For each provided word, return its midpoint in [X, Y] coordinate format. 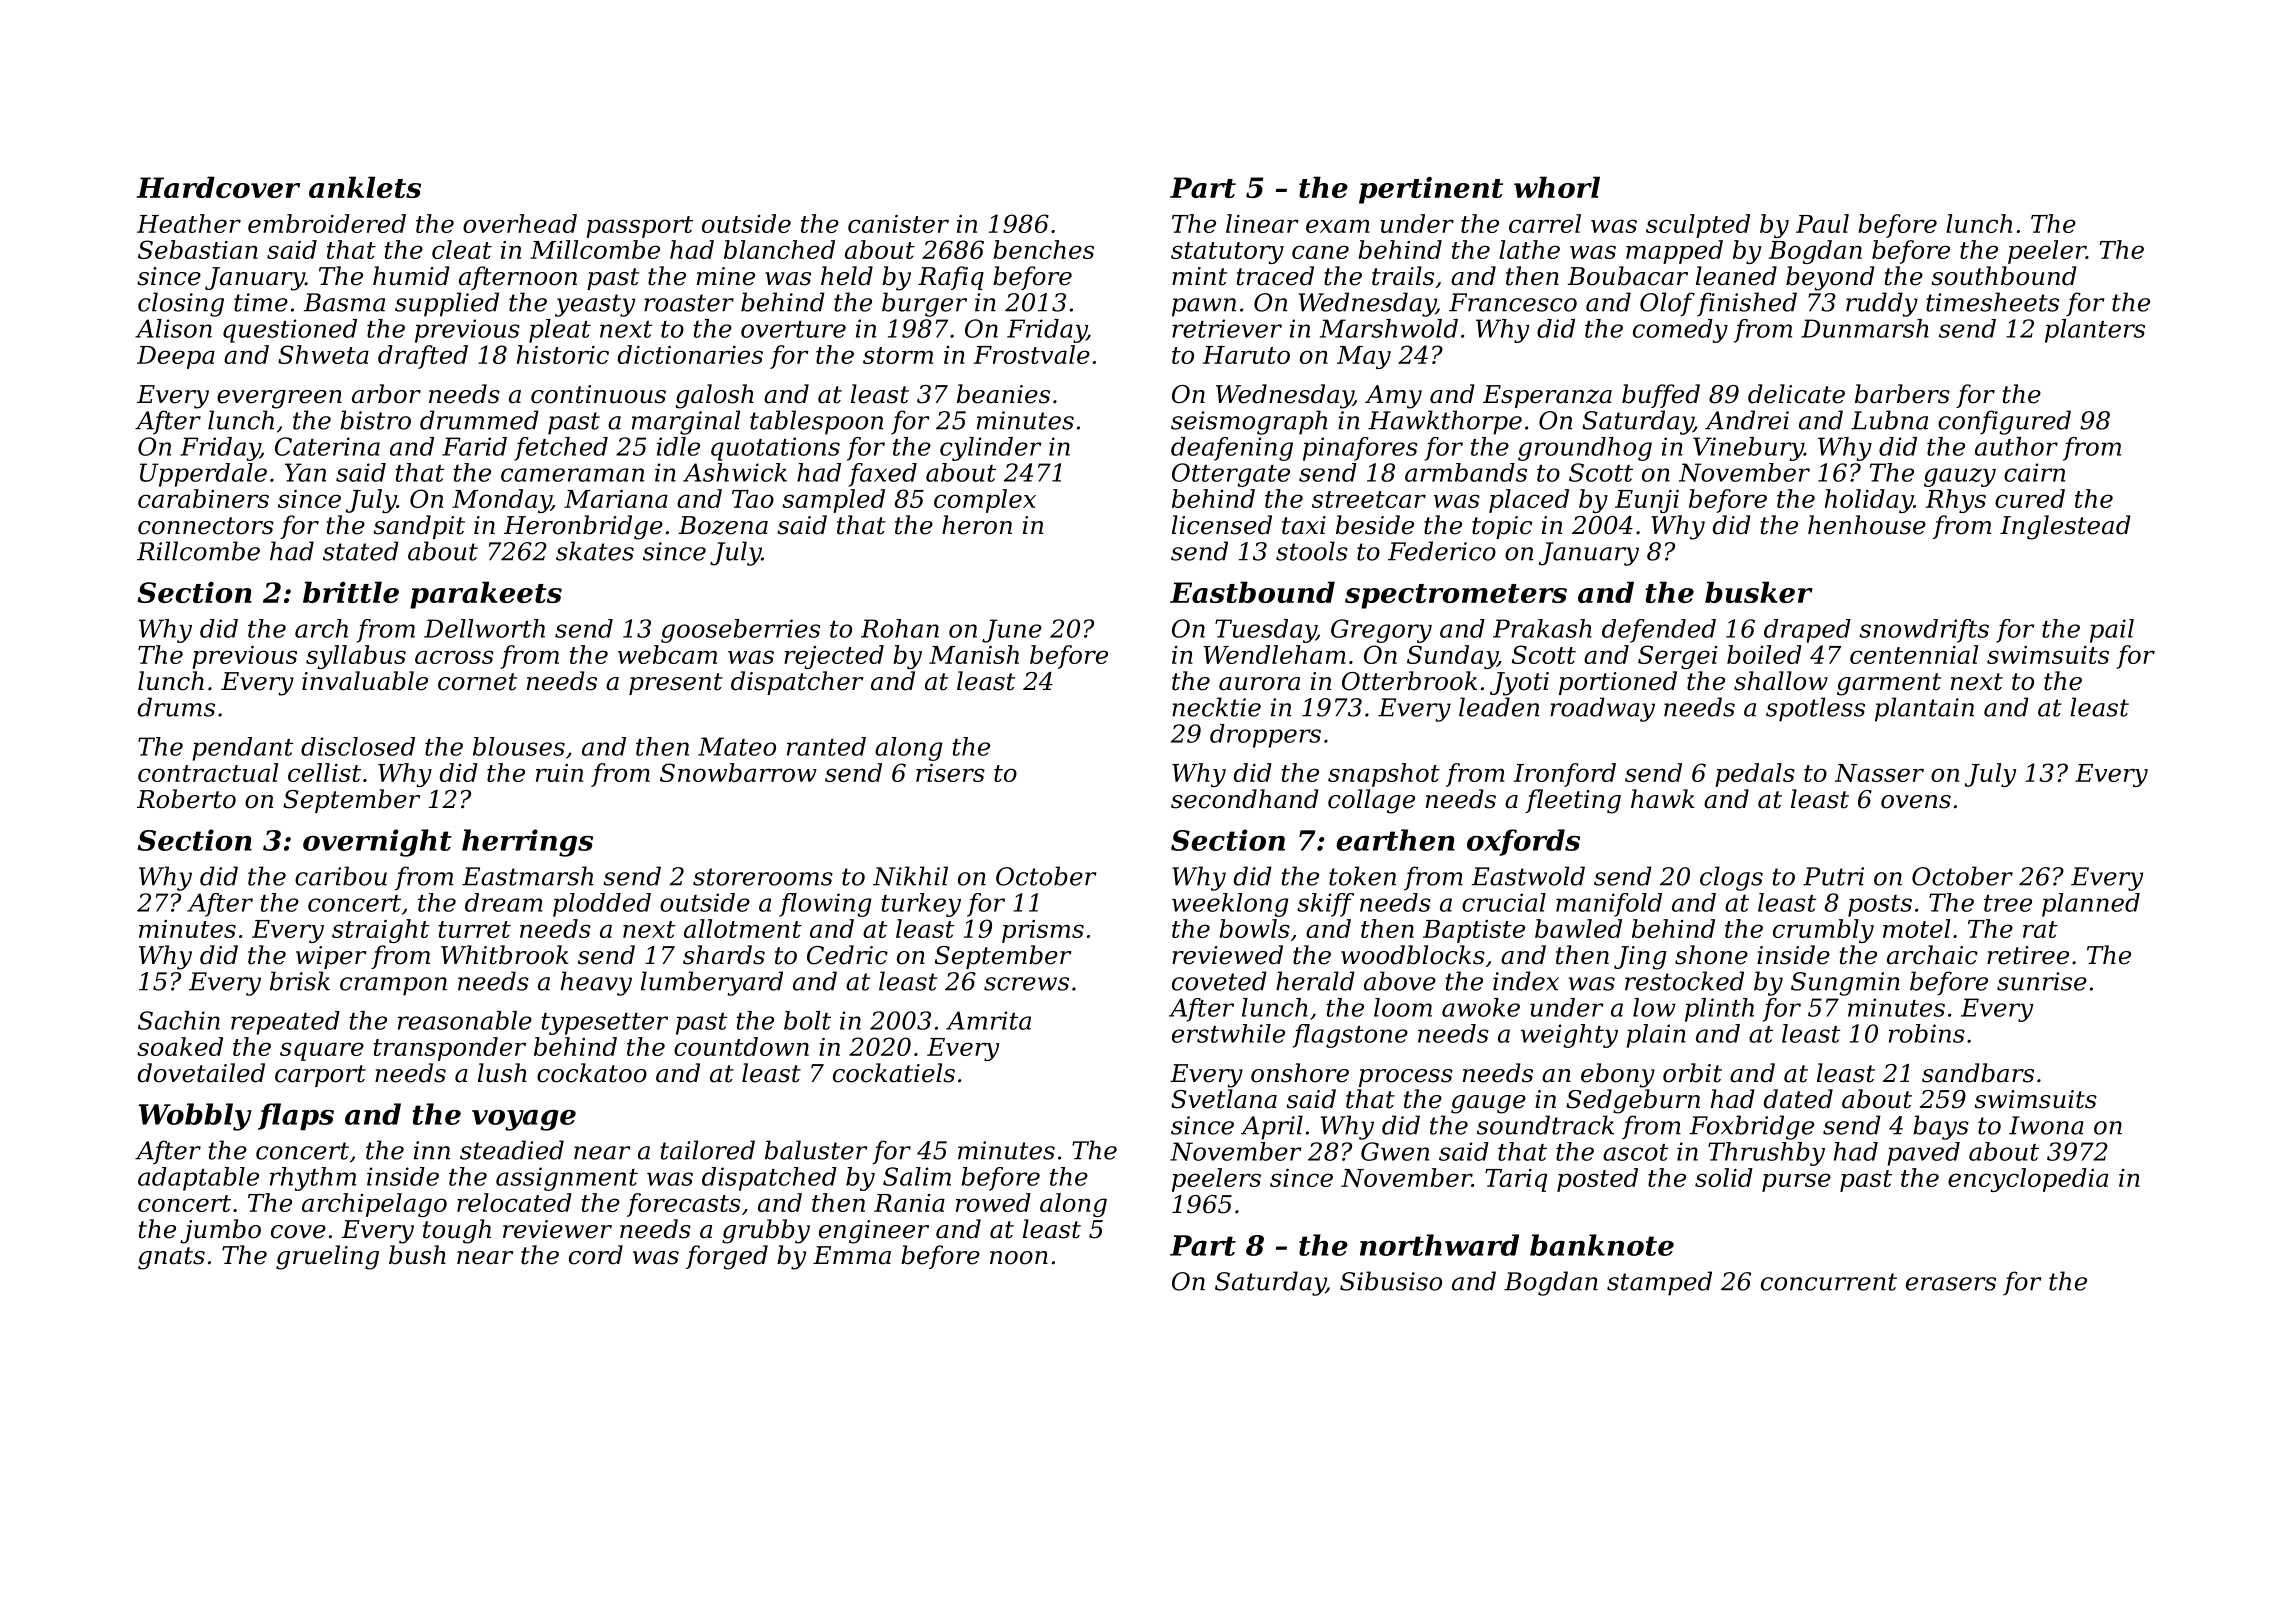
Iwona [2046, 1125]
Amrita [988, 1020]
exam [1338, 226]
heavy [596, 983]
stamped [1659, 1283]
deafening [1232, 449]
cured [2030, 498]
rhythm [313, 1179]
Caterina [327, 446]
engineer [874, 1232]
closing [181, 304]
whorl [1557, 187]
